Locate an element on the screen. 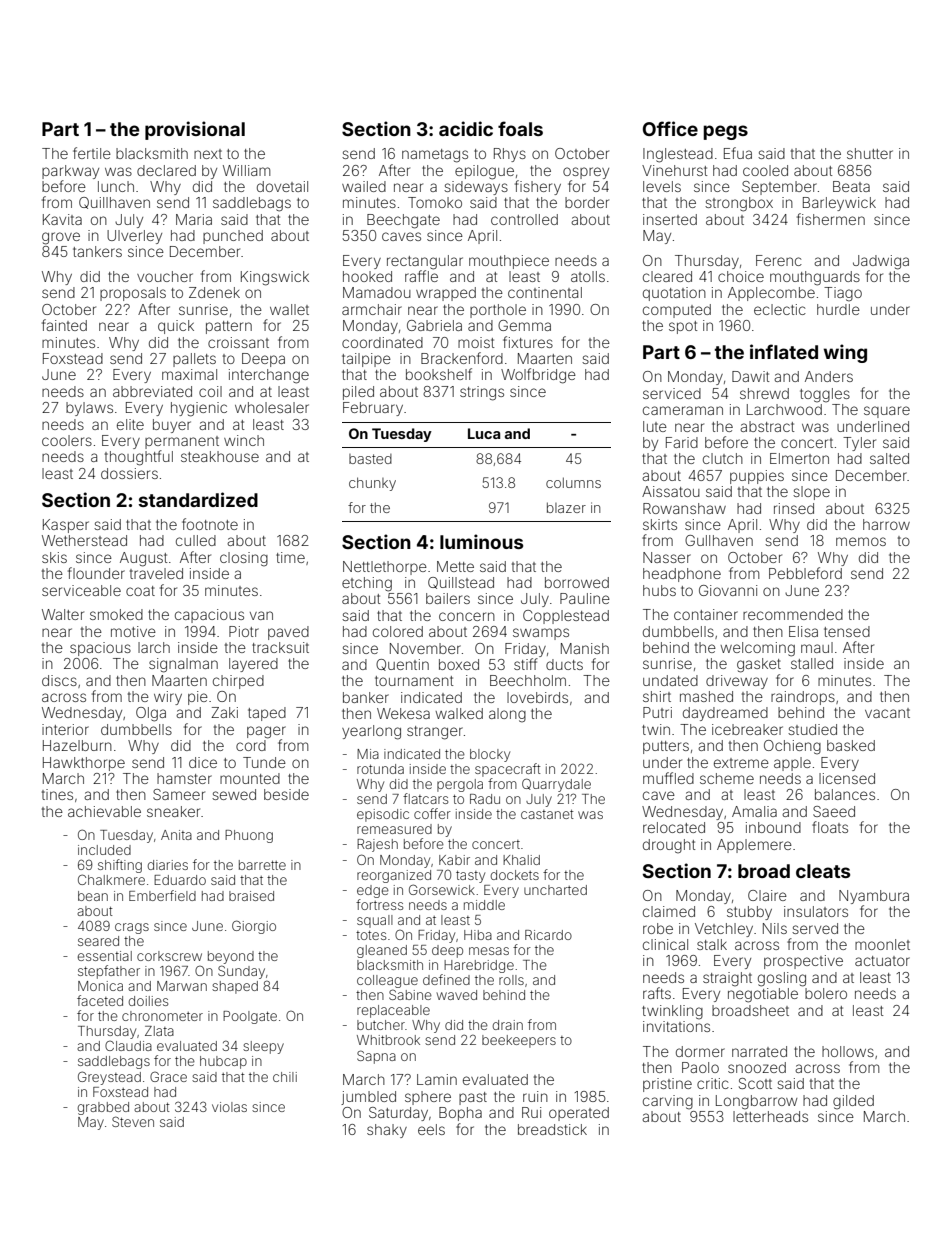 This screenshot has height=1233, width=952. wiry is located at coordinates (168, 698).
